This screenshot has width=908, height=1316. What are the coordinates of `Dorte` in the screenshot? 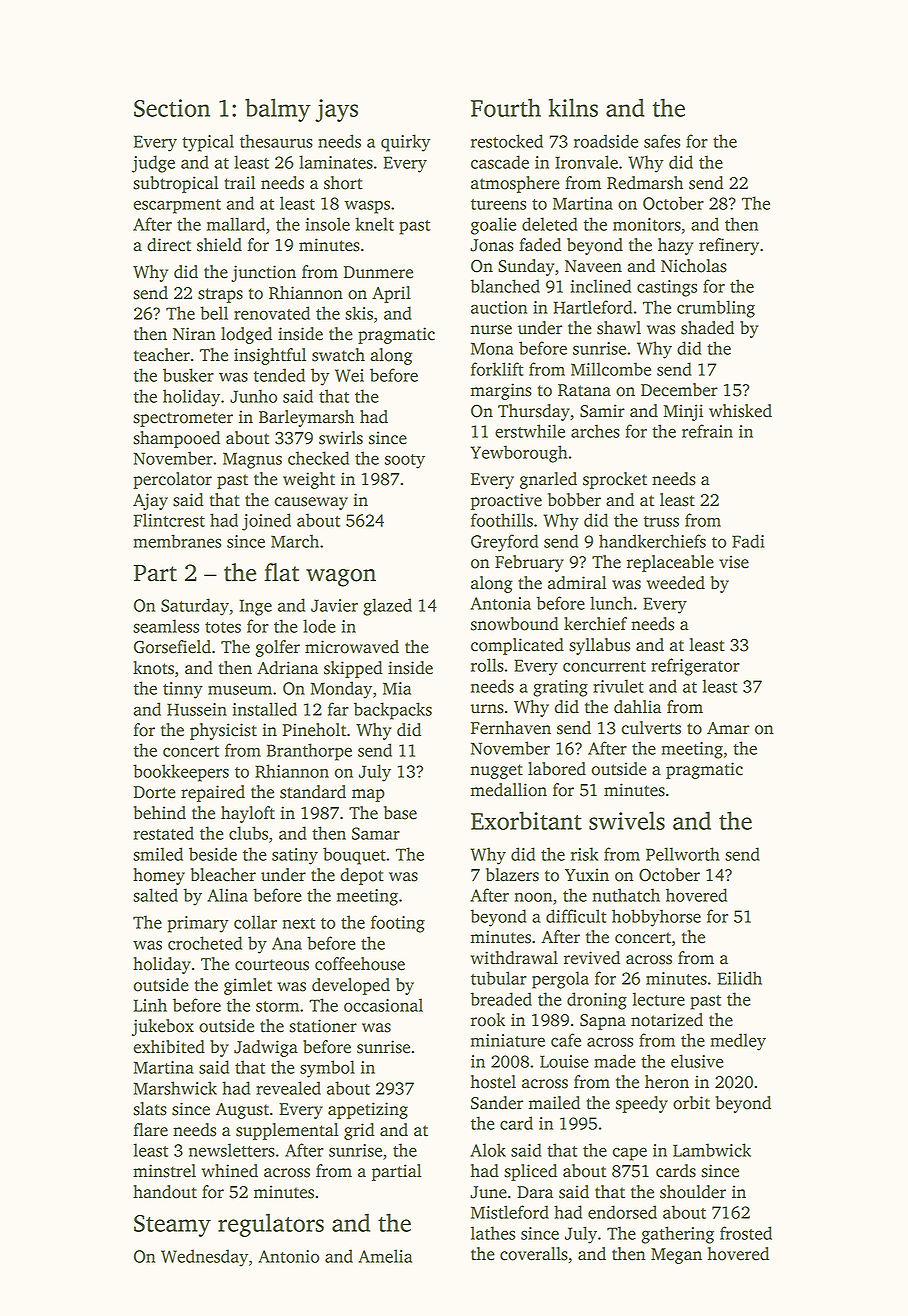 It's located at (155, 792).
